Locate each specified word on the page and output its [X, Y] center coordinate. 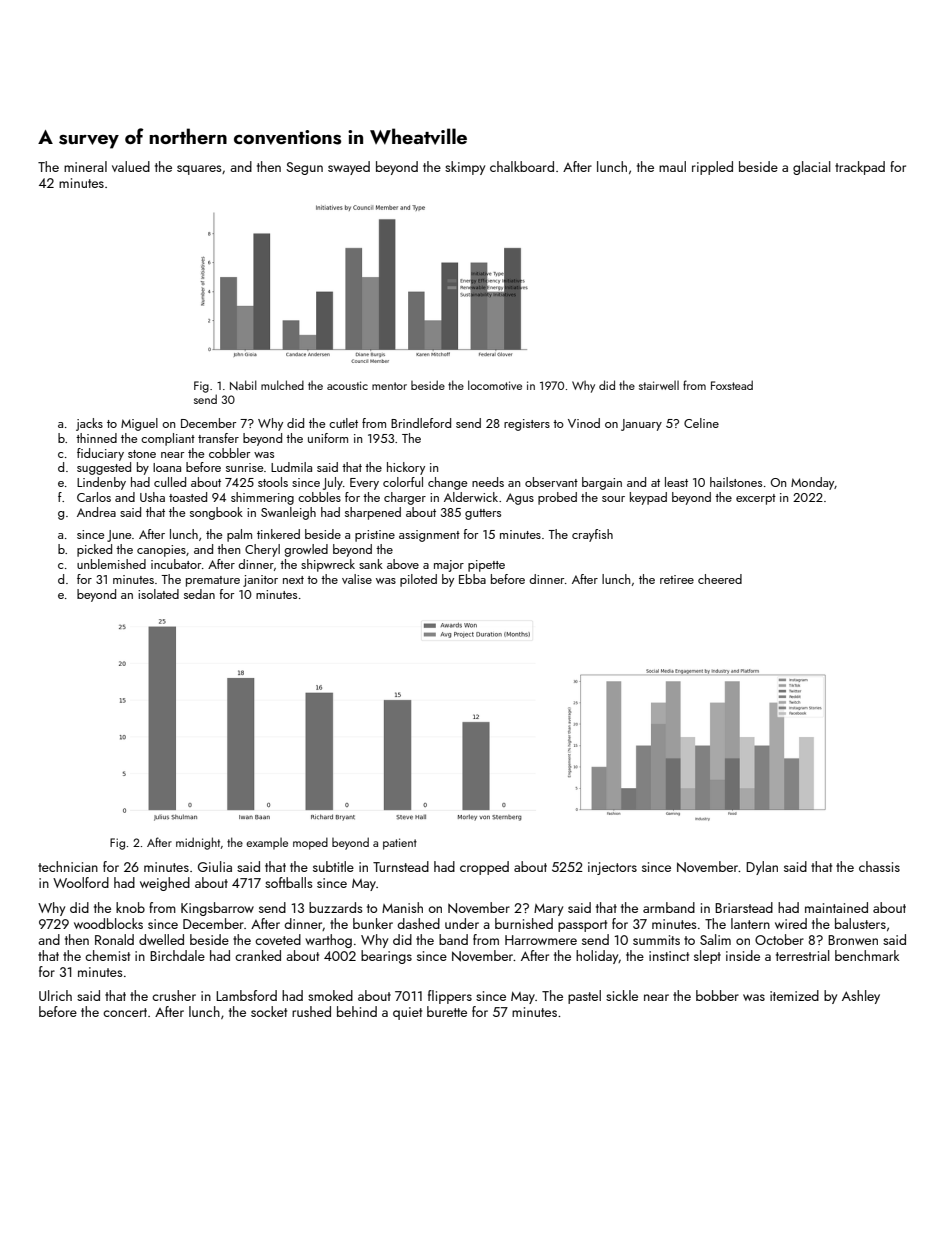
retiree [677, 579]
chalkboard [522, 166]
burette [447, 1011]
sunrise [244, 467]
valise [357, 579]
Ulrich [55, 995]
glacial [812, 168]
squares [199, 170]
